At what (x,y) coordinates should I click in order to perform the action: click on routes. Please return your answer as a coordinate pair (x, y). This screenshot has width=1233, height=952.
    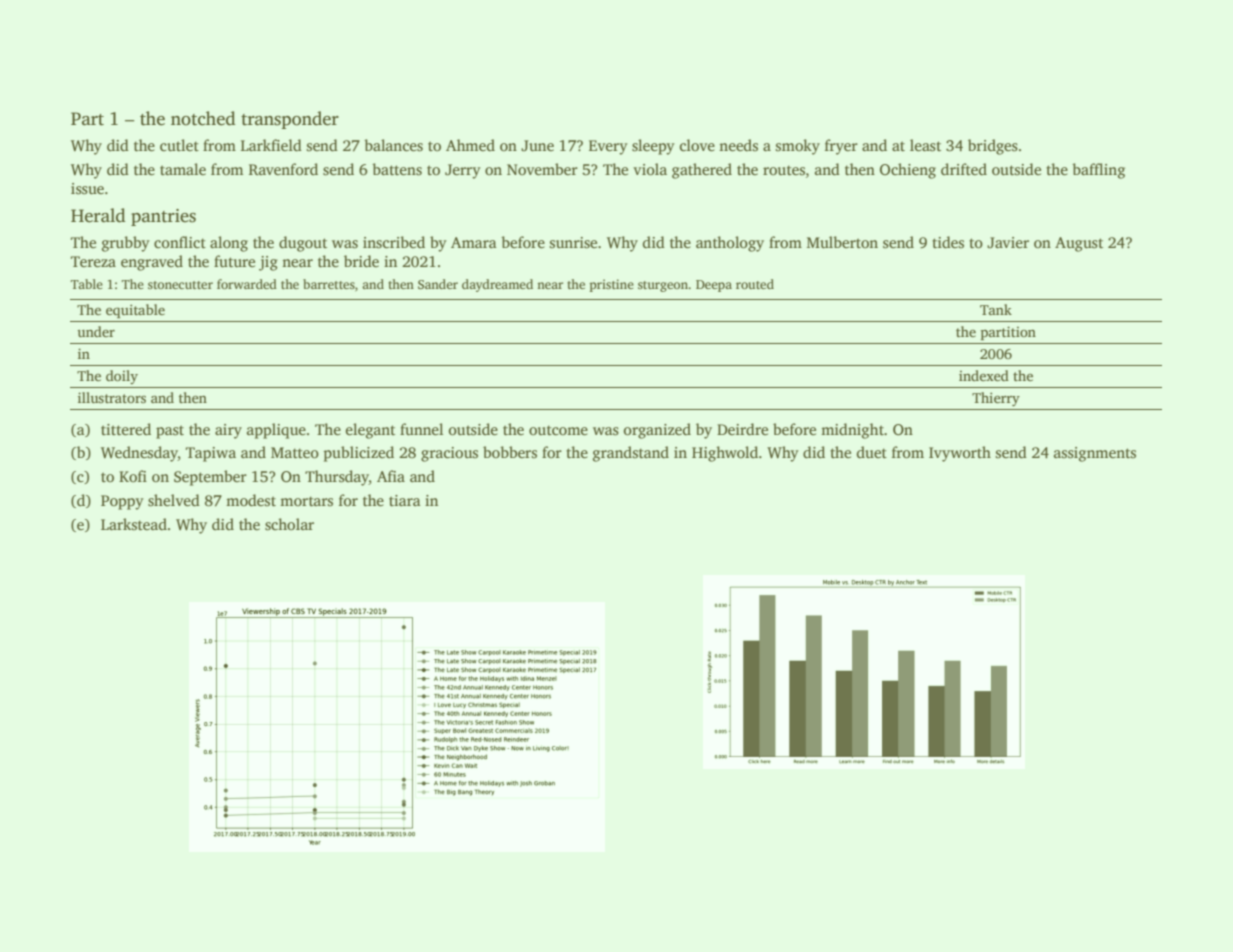
    Looking at the image, I should click on (784, 170).
